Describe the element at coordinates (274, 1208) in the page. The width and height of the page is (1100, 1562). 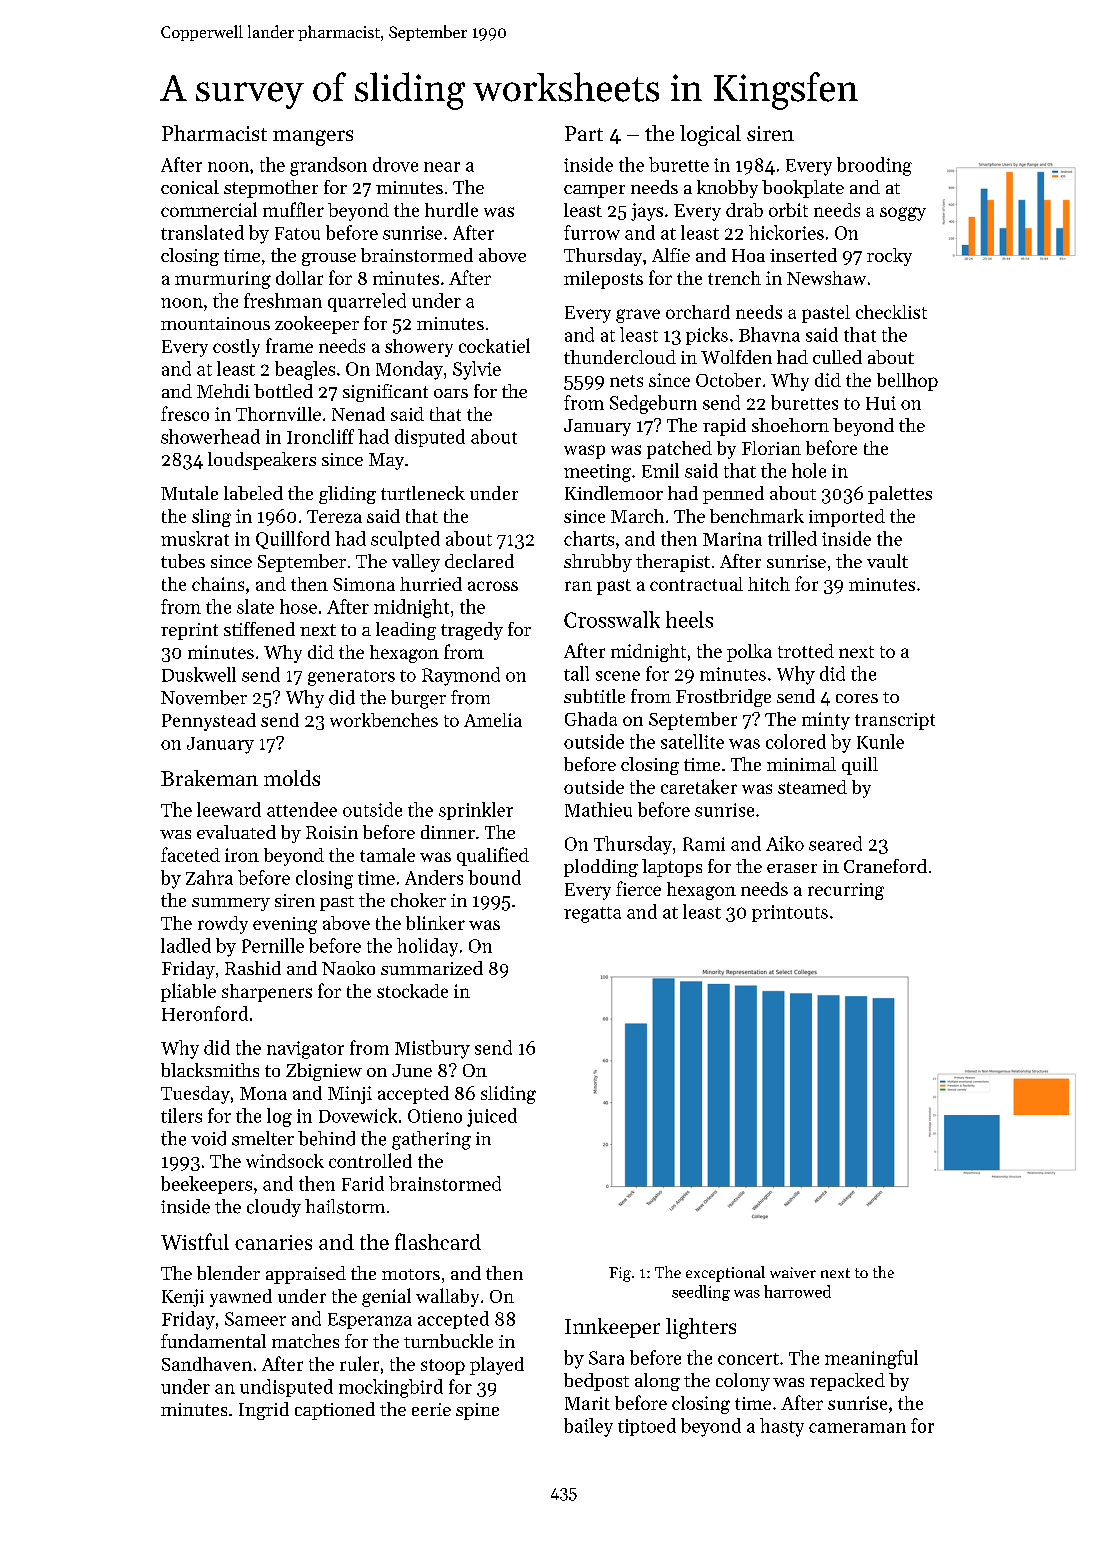
I see `cloudy` at that location.
